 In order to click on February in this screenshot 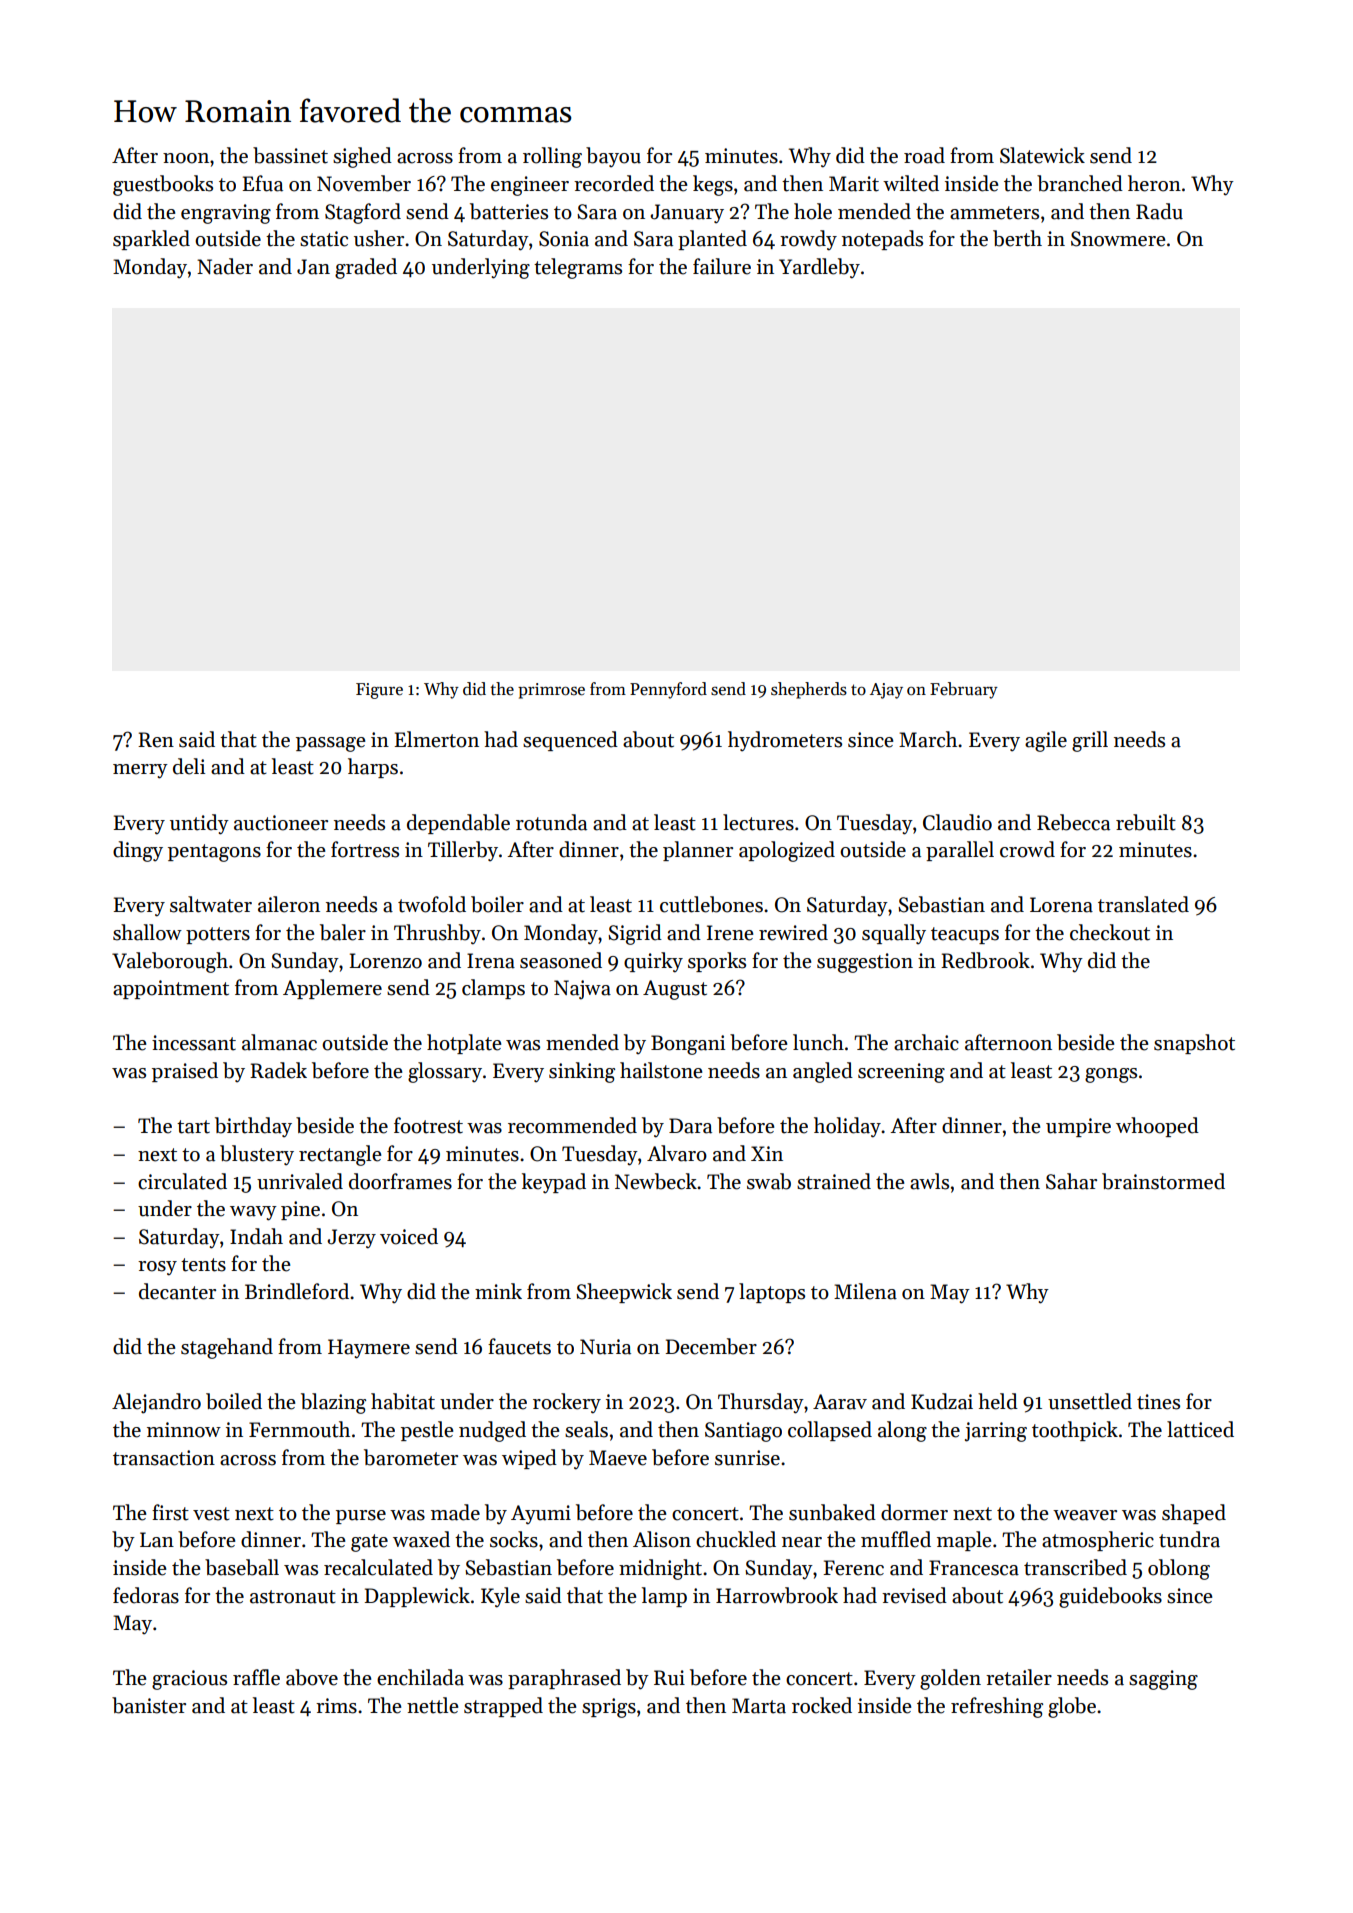, I will do `click(964, 690)`.
